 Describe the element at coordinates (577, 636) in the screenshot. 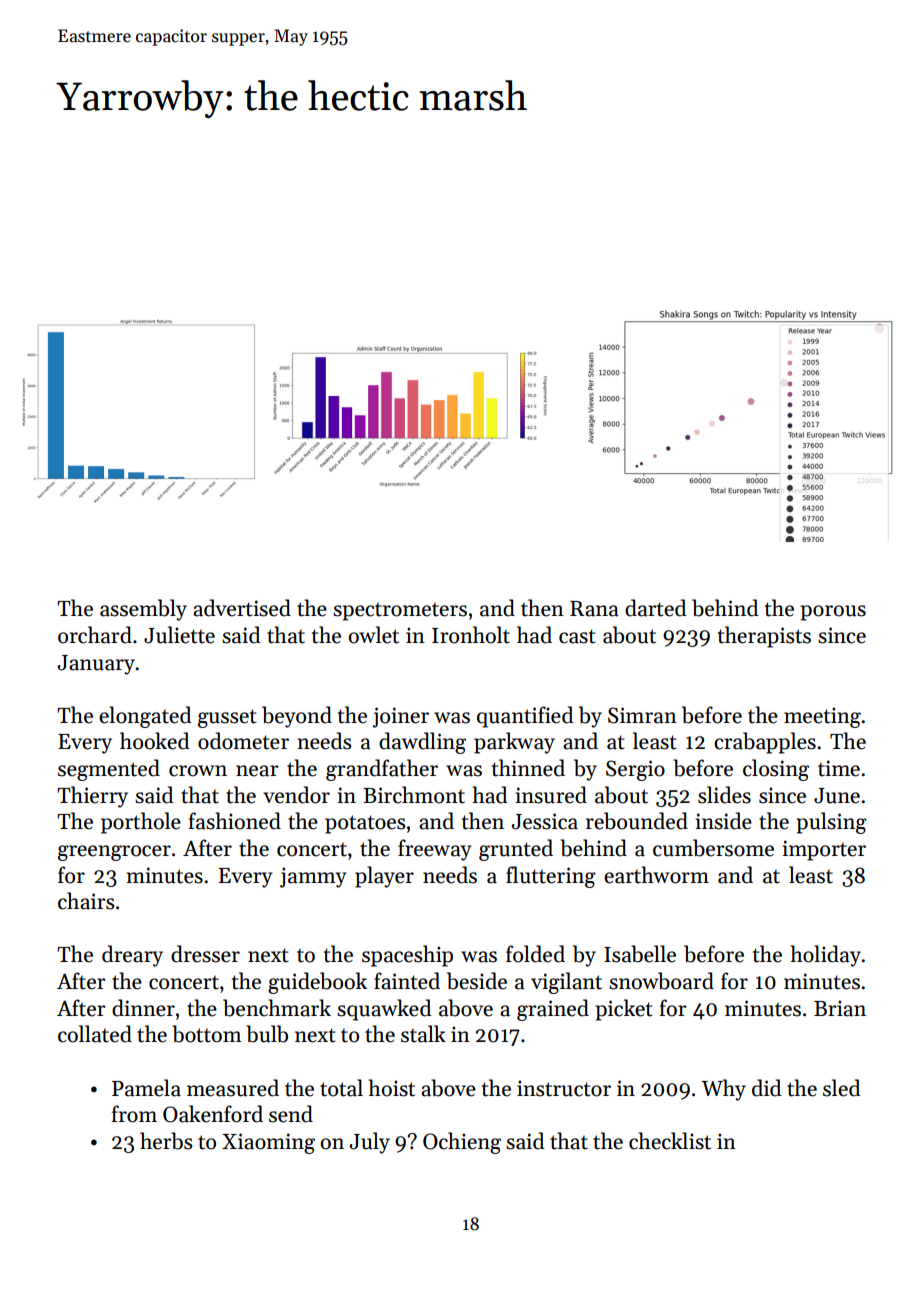

I see `cast` at that location.
